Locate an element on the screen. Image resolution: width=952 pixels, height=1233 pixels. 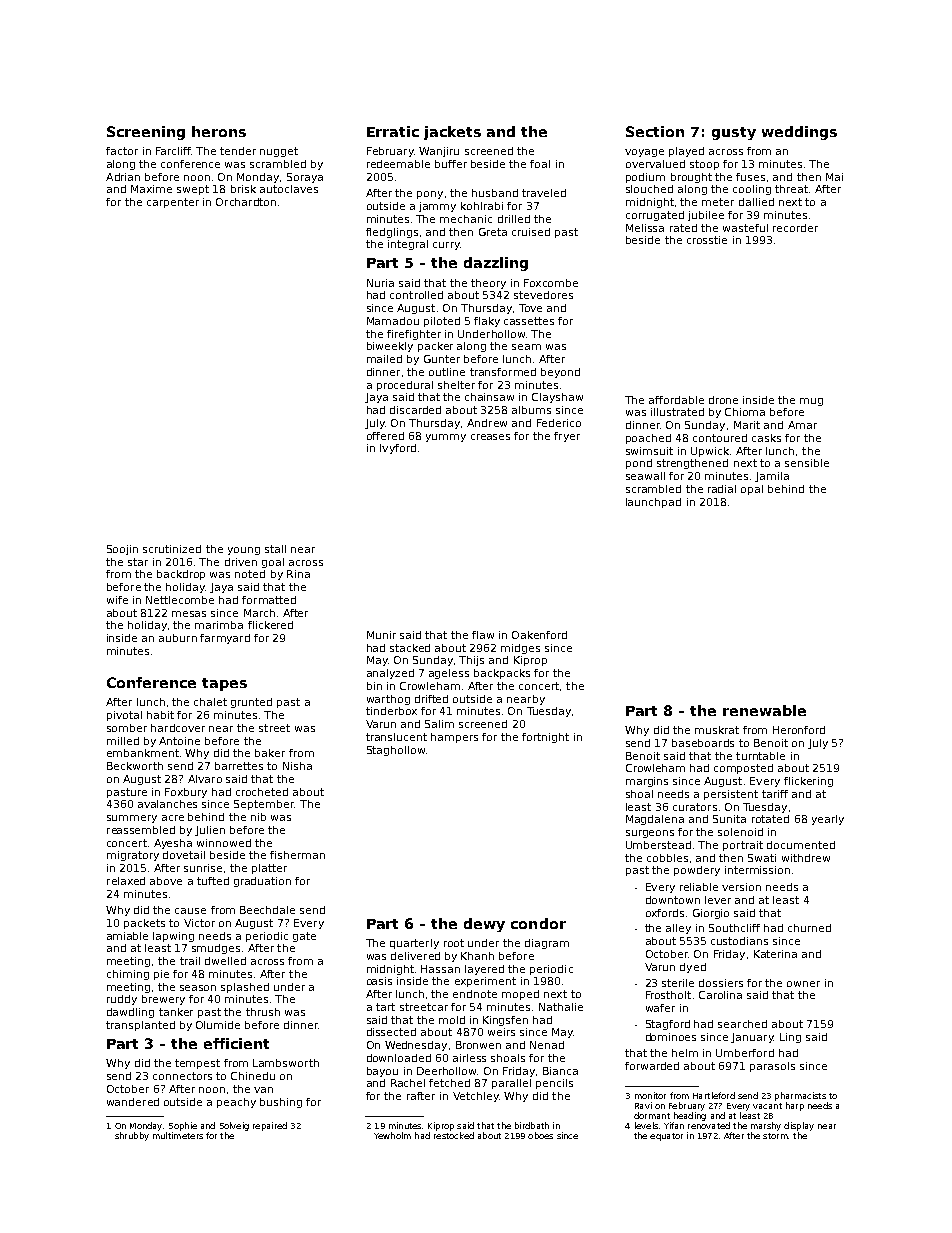
churned is located at coordinates (809, 928).
